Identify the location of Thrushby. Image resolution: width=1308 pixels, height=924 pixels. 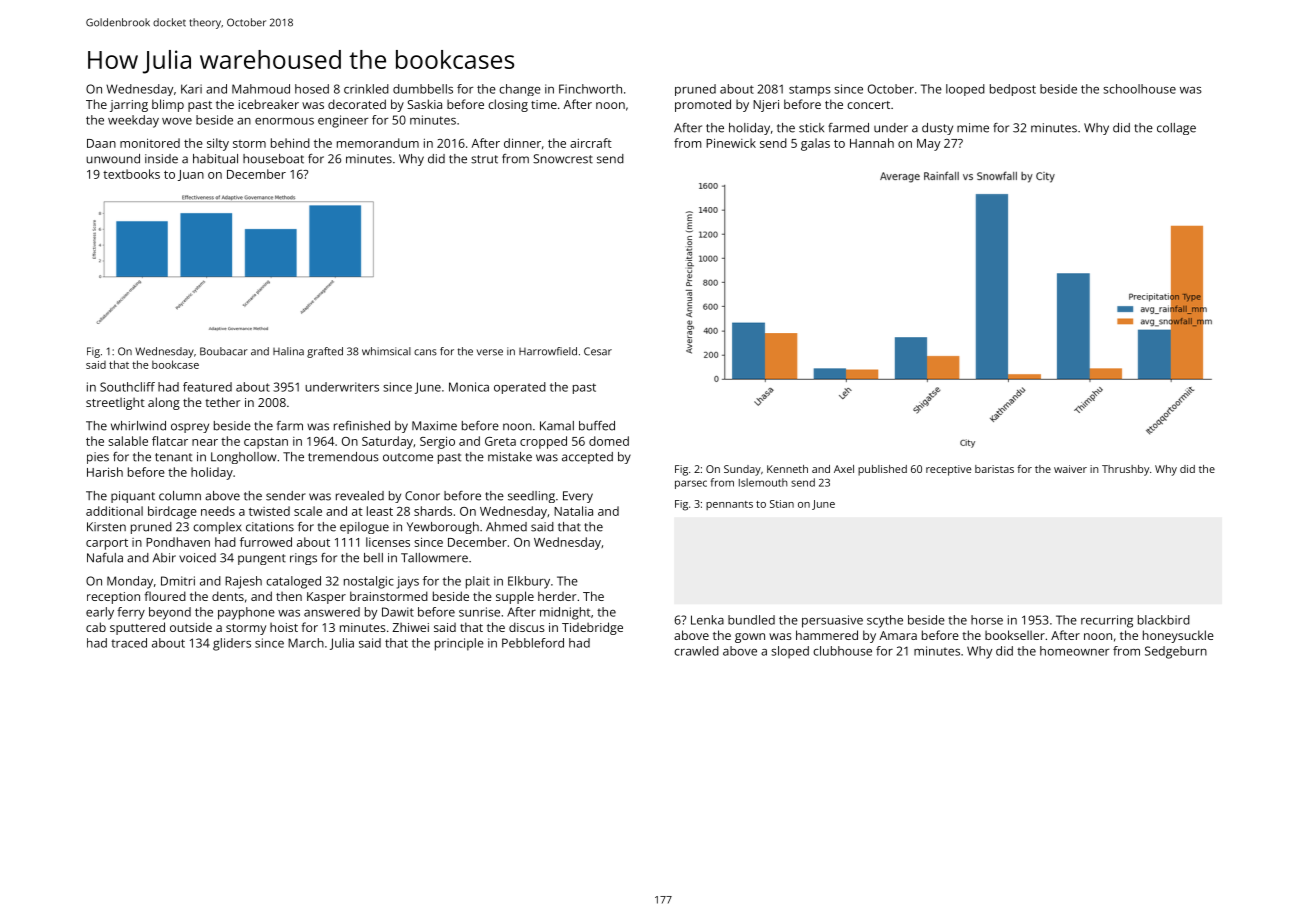
(1125, 470).
